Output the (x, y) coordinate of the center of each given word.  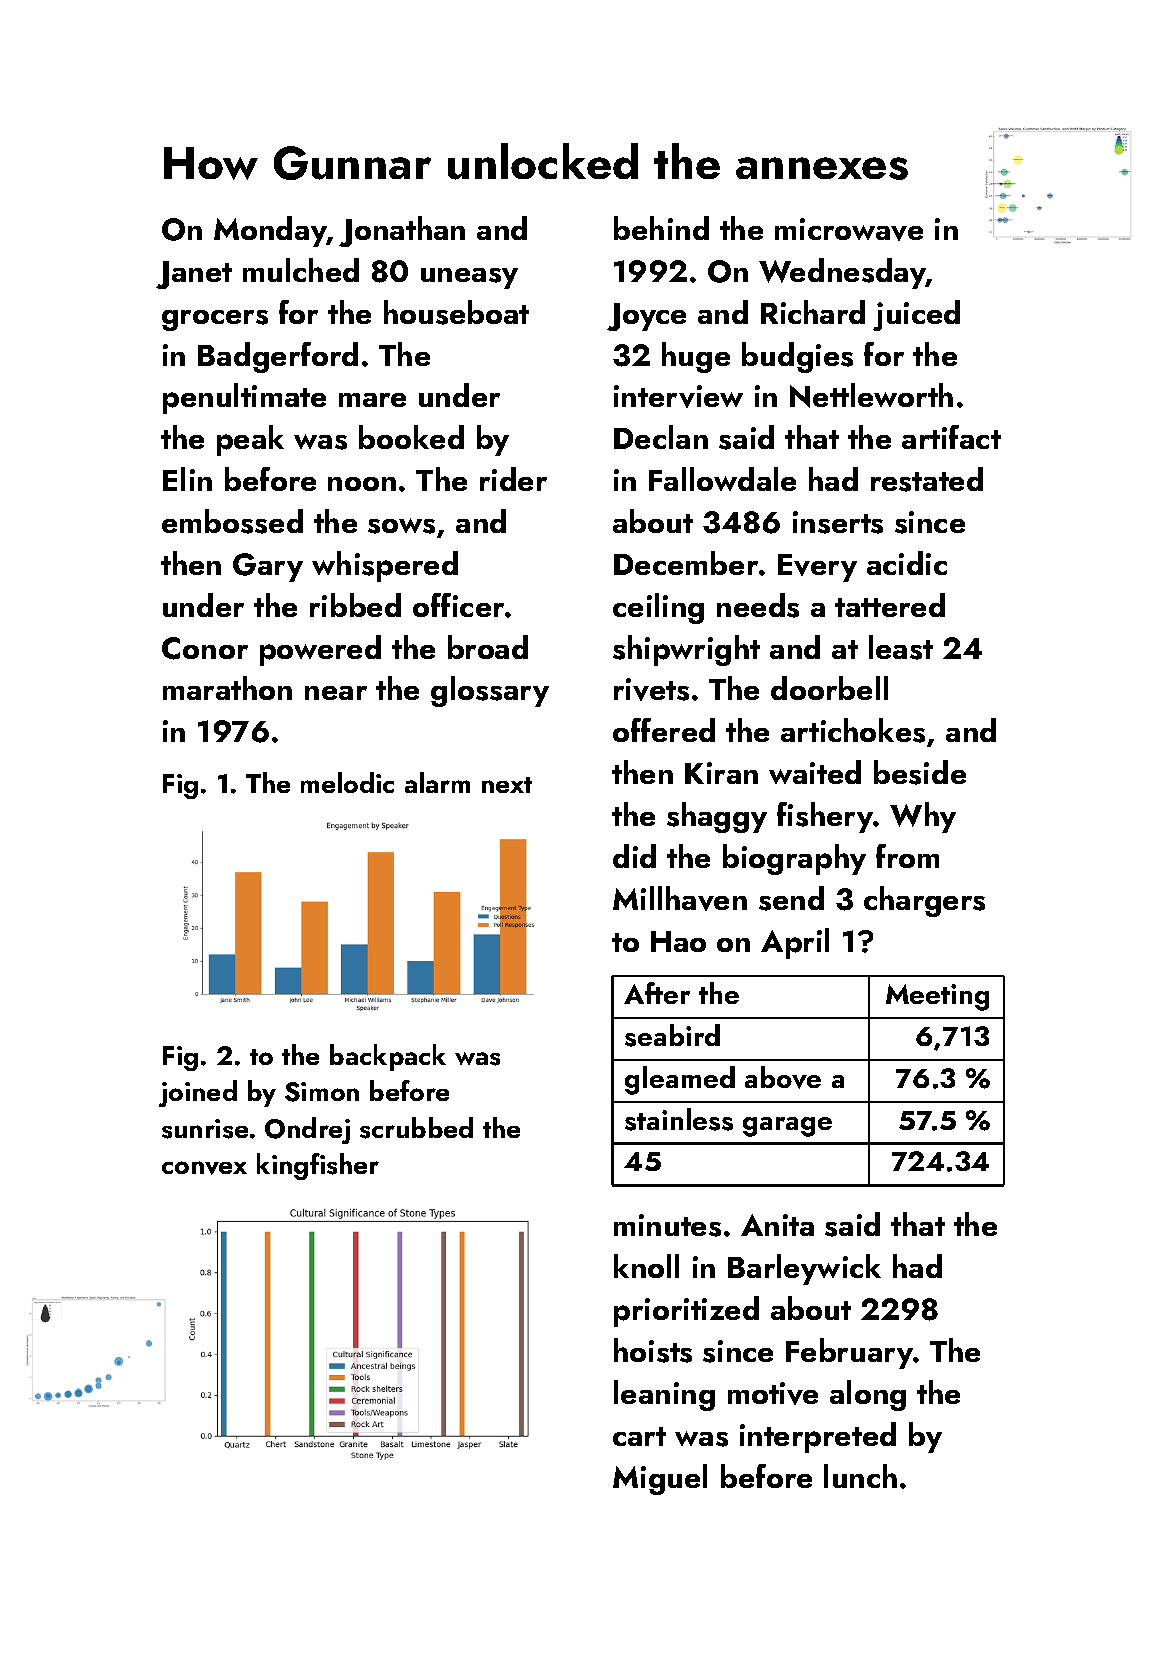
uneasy (469, 278)
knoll (646, 1266)
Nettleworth (871, 395)
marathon (227, 688)
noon (362, 484)
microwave (849, 229)
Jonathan (402, 231)
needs (758, 605)
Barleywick (804, 1269)
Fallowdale (722, 479)
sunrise (205, 1129)
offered (664, 730)
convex (204, 1168)
